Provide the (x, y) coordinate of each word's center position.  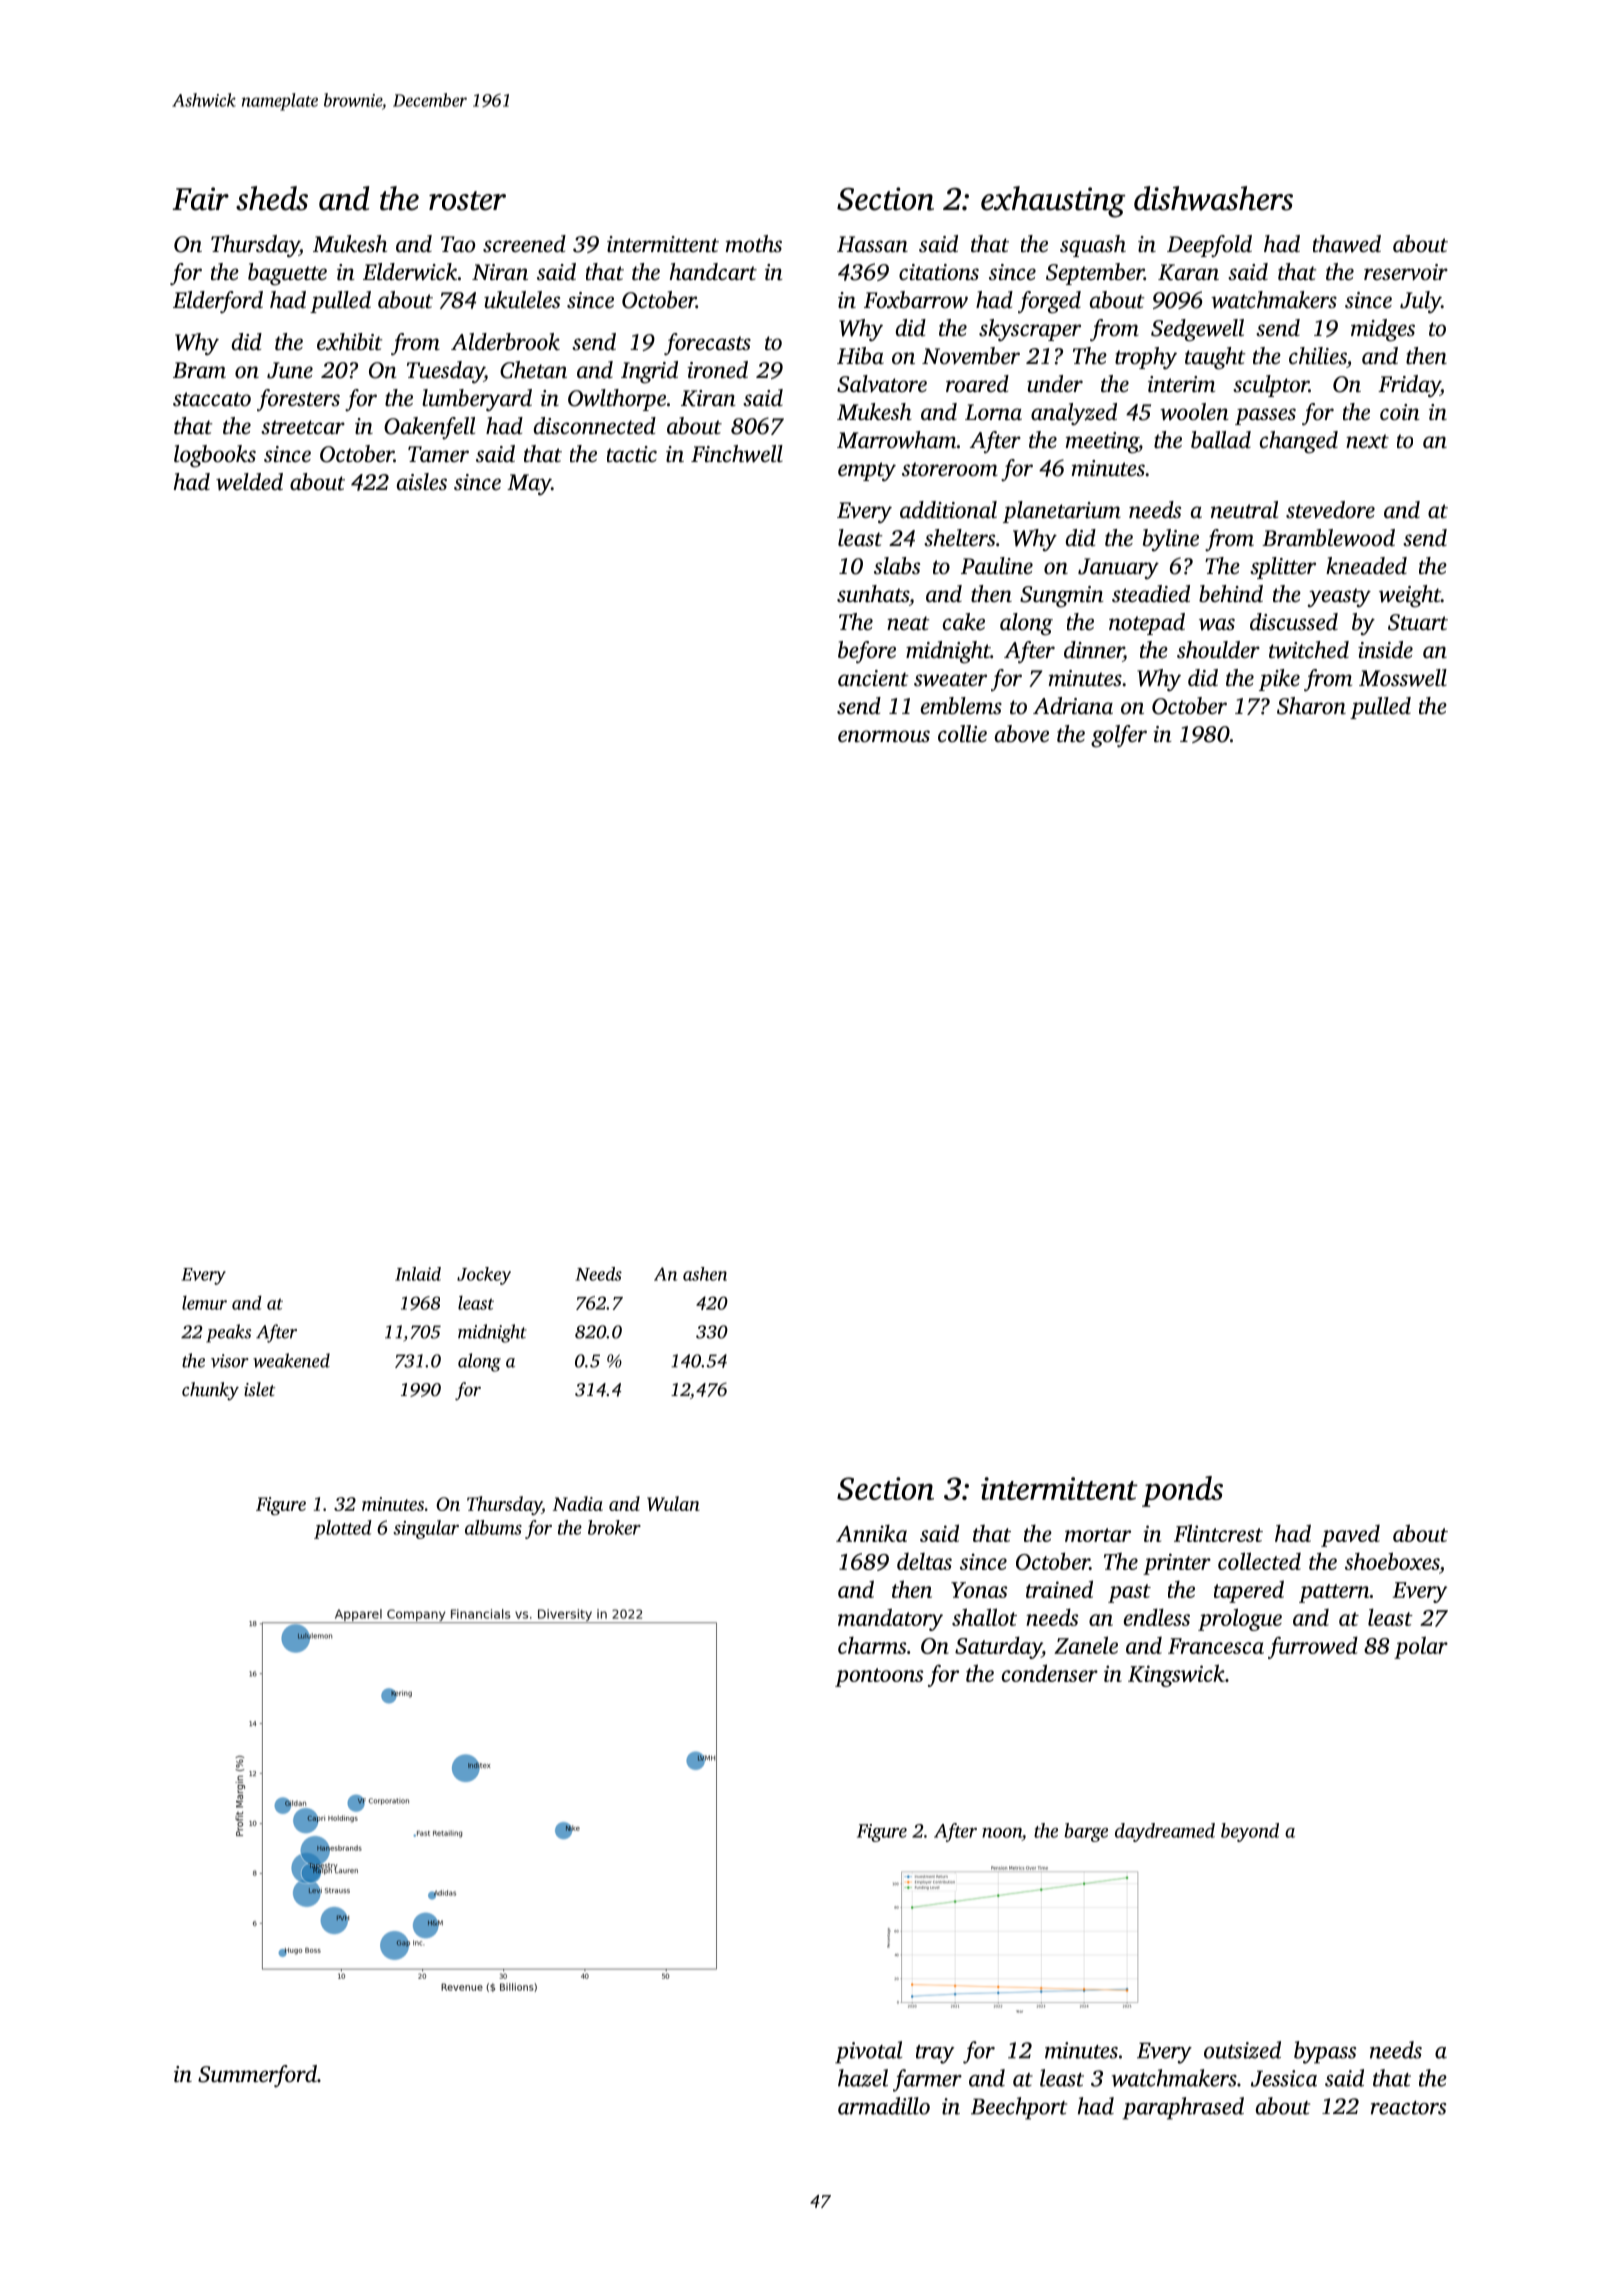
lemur (204, 1303)
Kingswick (1176, 1675)
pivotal (868, 2052)
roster (467, 201)
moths (754, 243)
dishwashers (1213, 198)
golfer (1119, 736)
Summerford (257, 2076)
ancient (873, 678)
